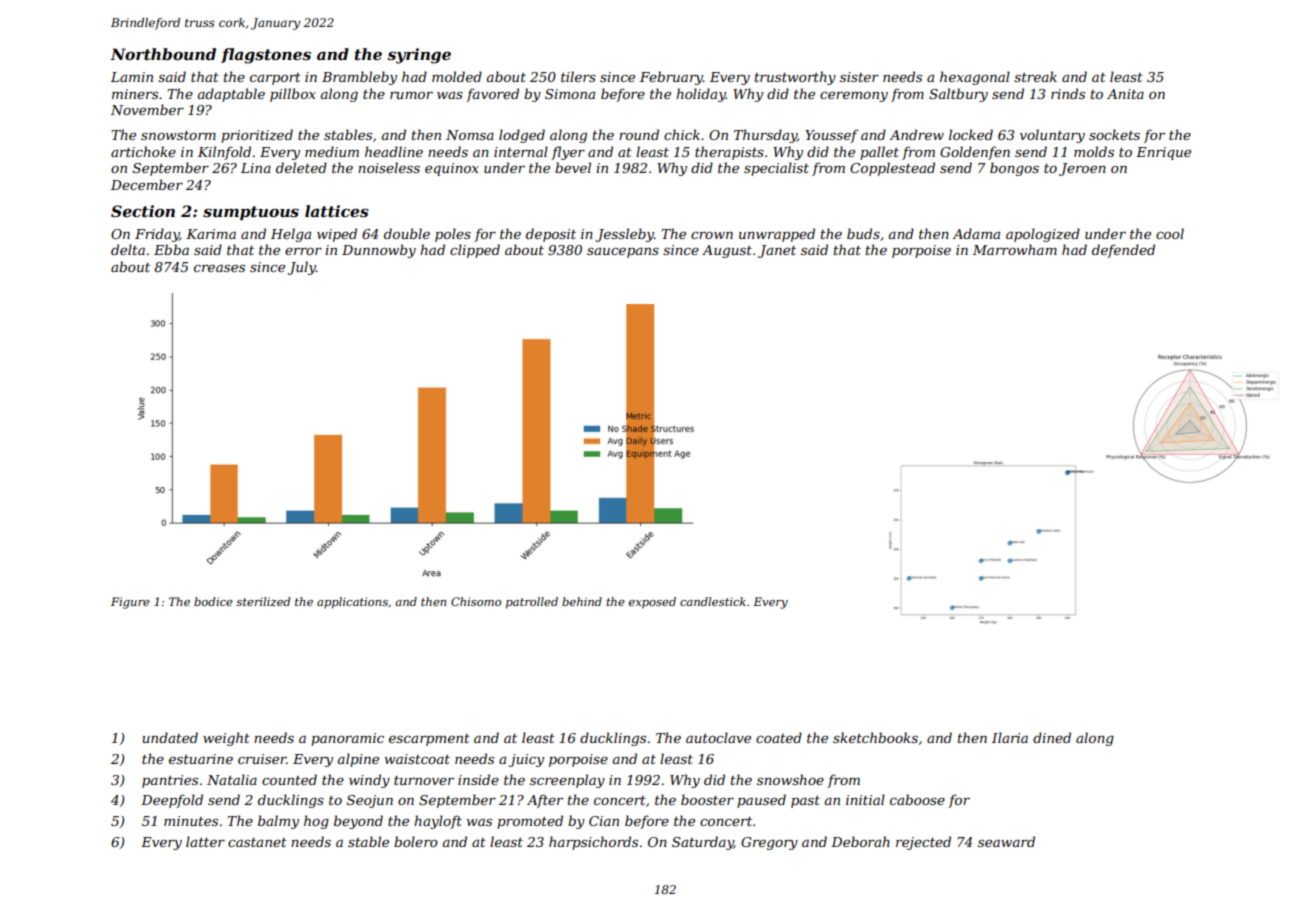  Describe the element at coordinates (347, 739) in the image. I see `panoramic` at that location.
